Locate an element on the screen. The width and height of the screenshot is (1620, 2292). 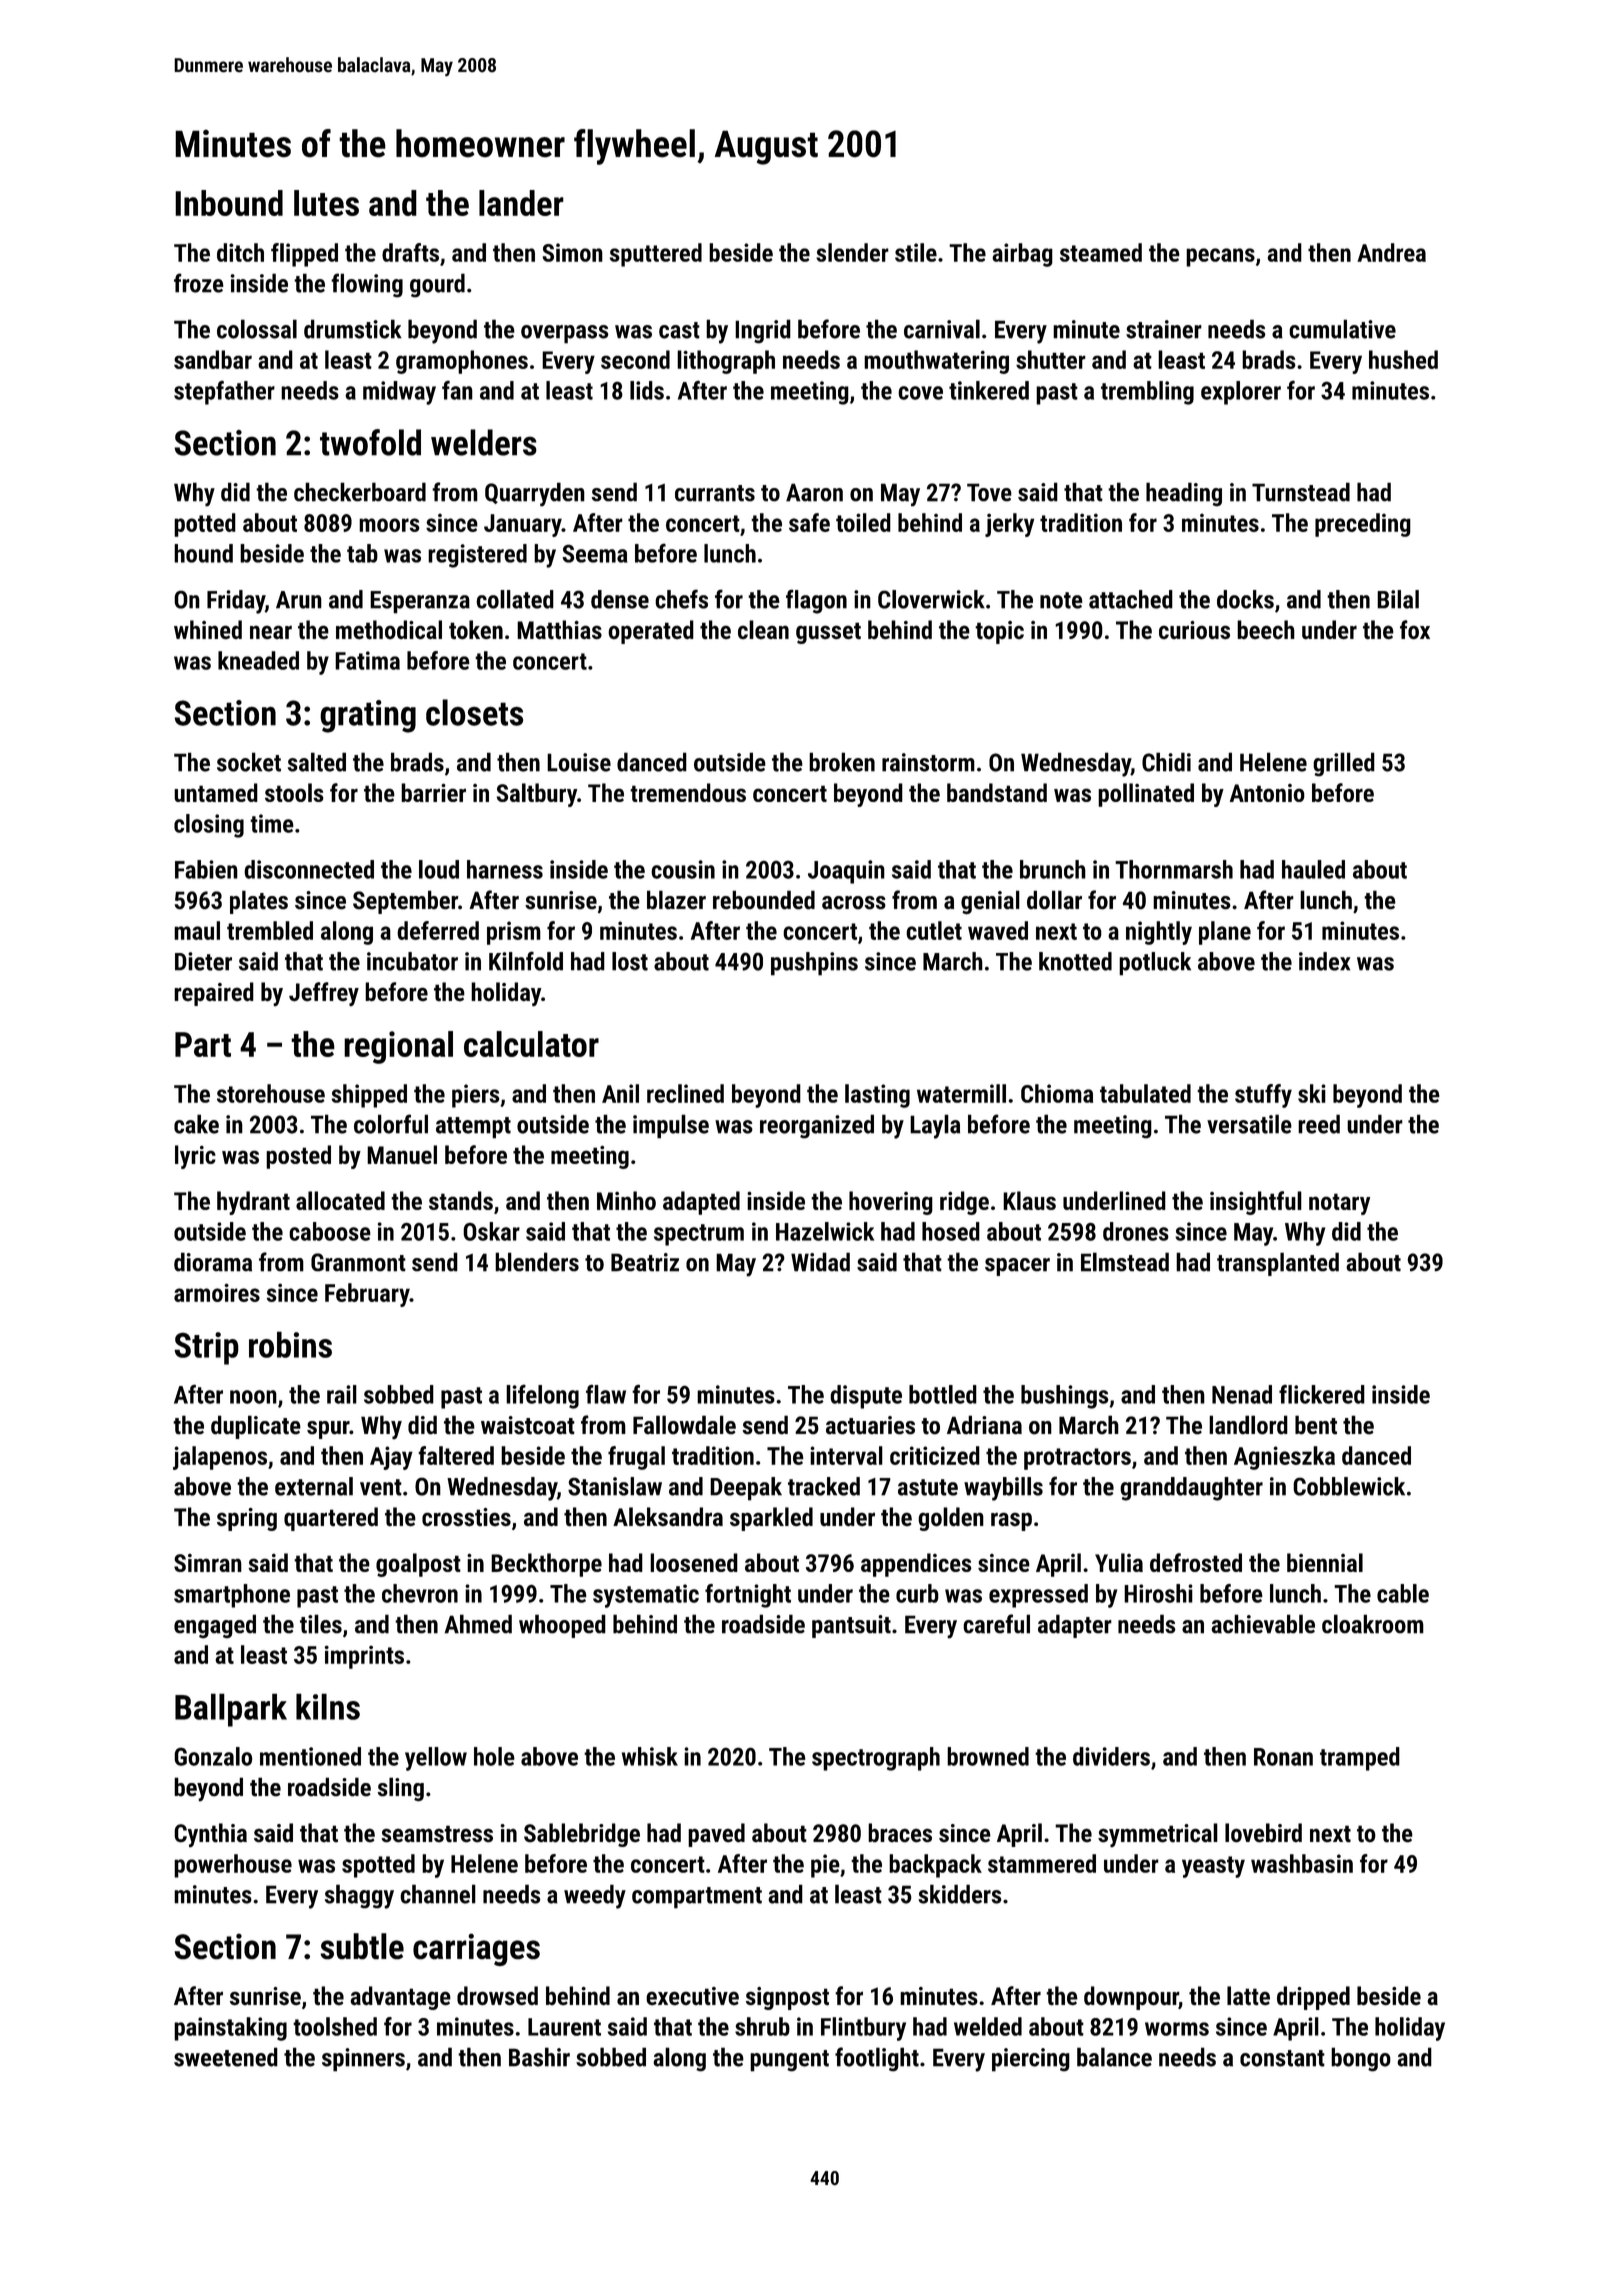
allocated is located at coordinates (340, 1200).
